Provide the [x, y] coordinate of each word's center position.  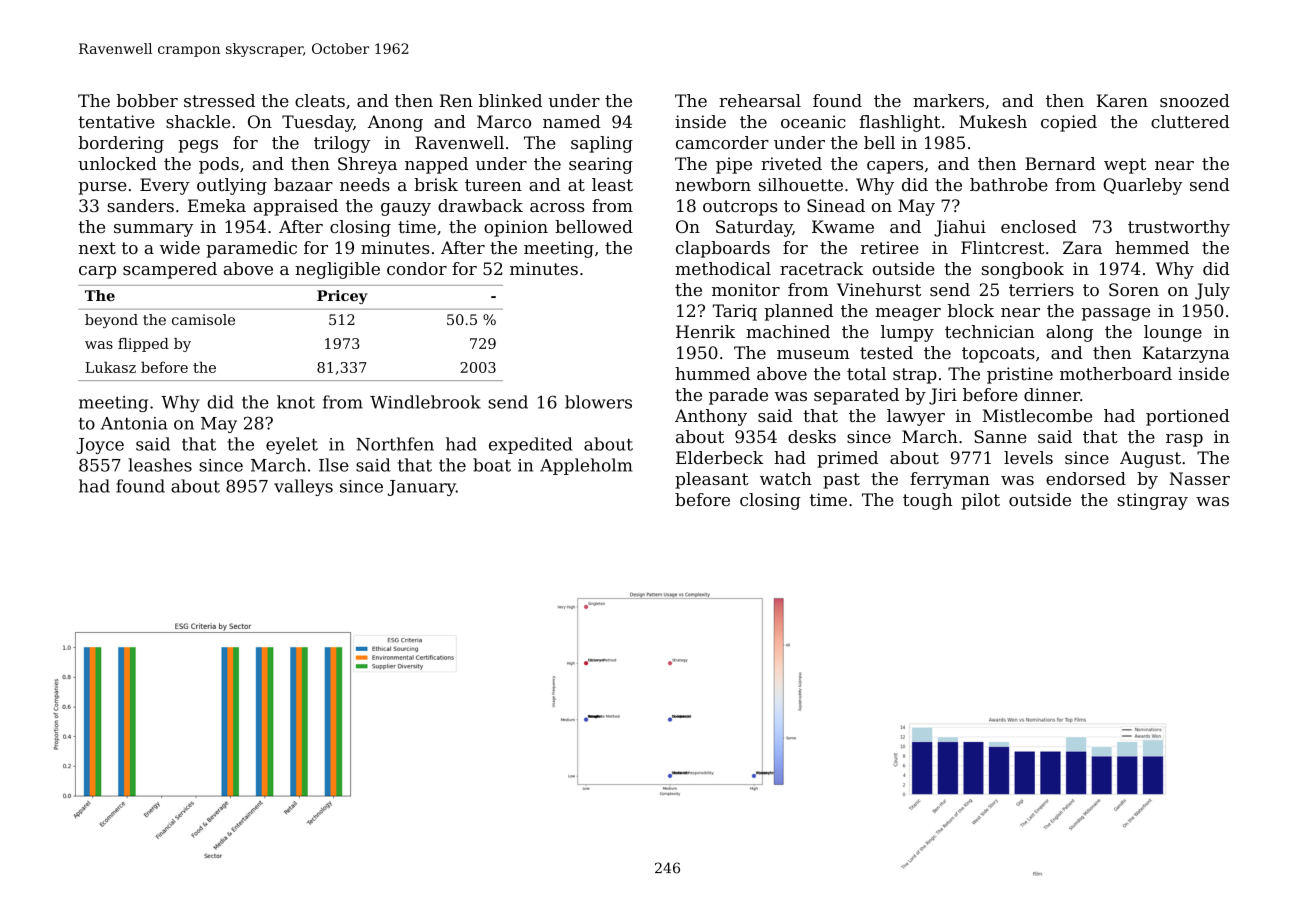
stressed [219, 100]
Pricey [342, 297]
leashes [160, 465]
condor [417, 268]
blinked [510, 100]
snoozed [1195, 100]
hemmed [1152, 247]
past [841, 481]
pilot [980, 501]
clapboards [723, 249]
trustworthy [1179, 228]
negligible [337, 270]
